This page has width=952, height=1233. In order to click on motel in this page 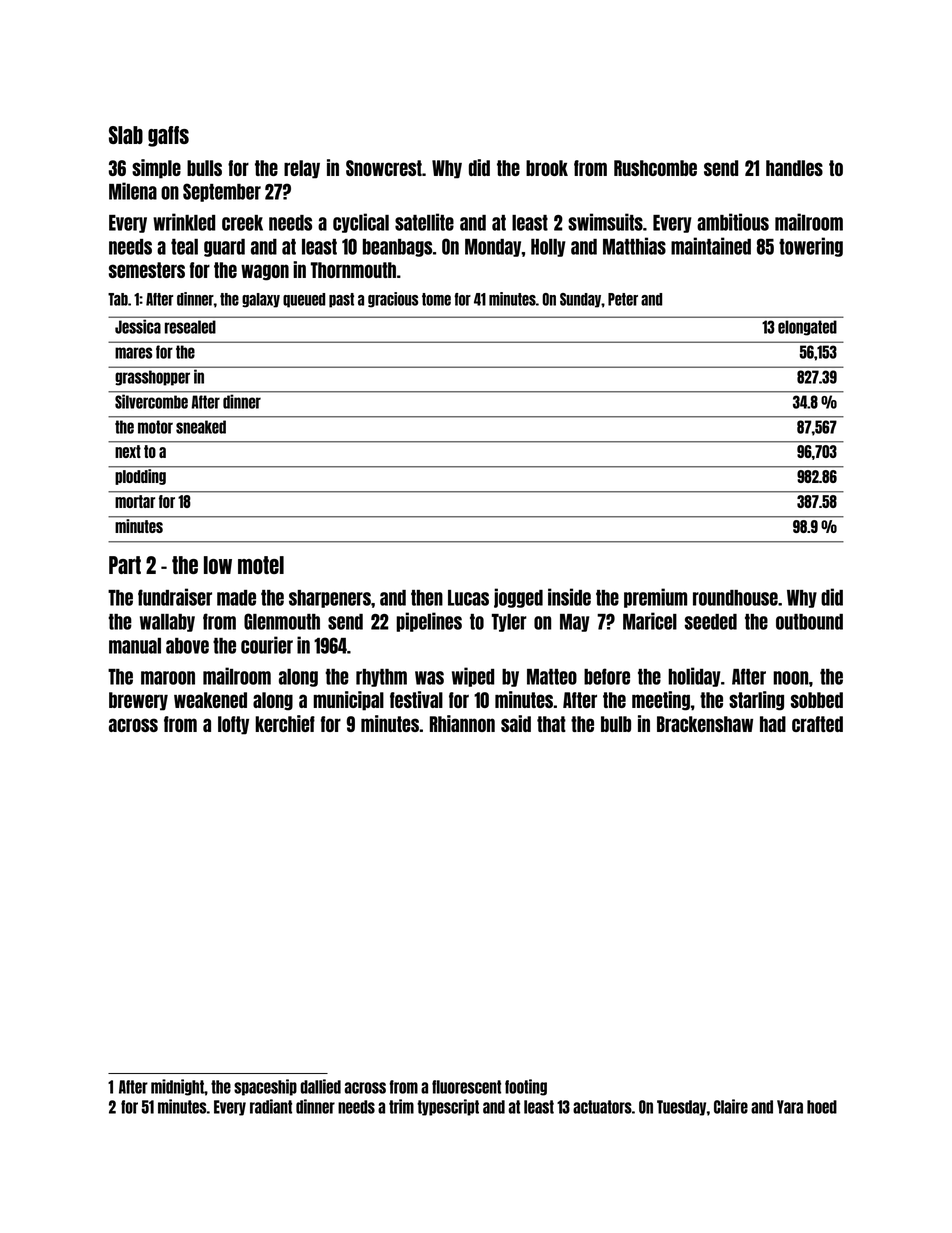, I will do `click(261, 565)`.
